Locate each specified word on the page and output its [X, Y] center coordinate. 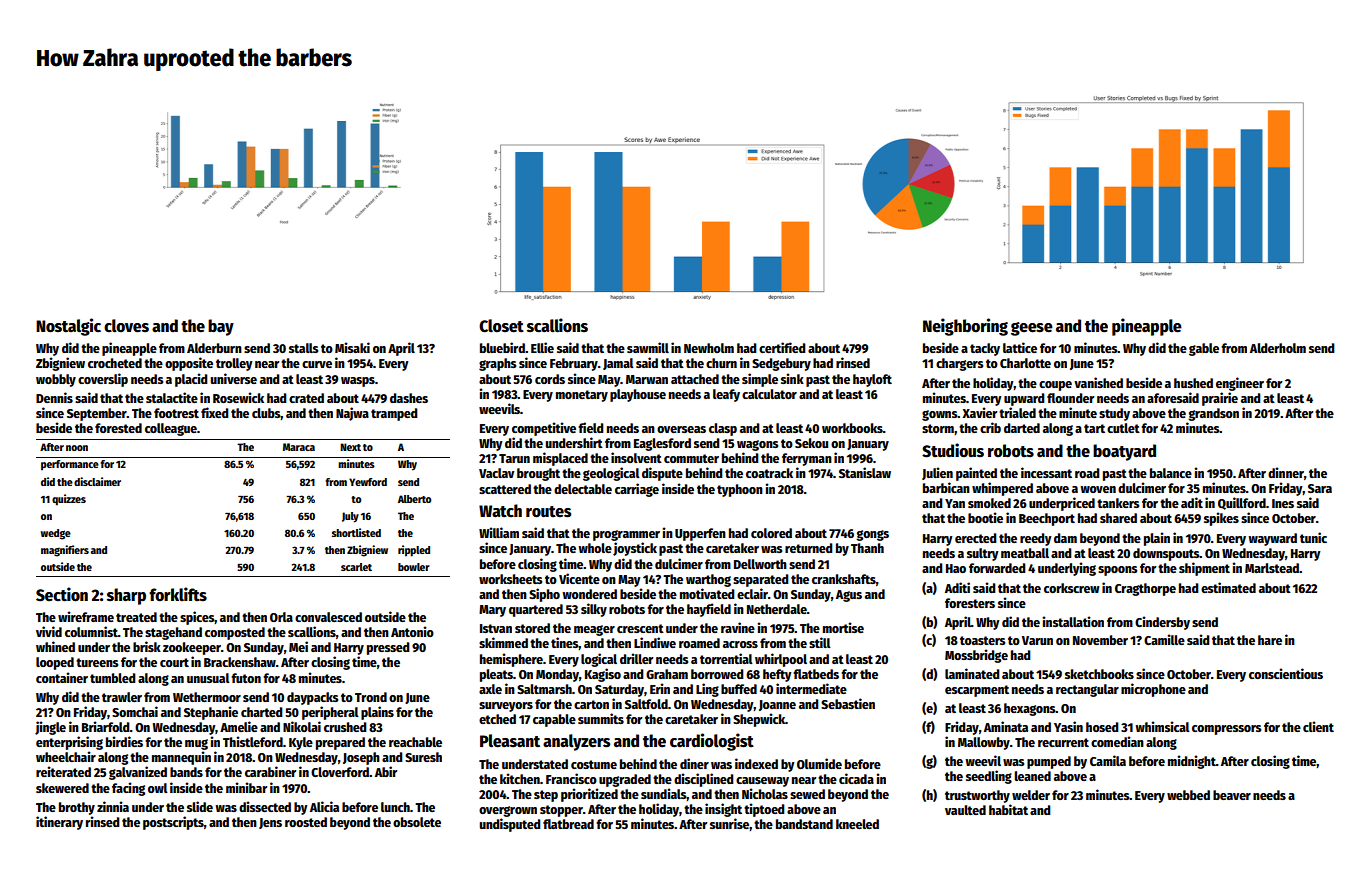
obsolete [417, 822]
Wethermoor [207, 697]
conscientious [1286, 673]
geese [1032, 329]
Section [62, 594]
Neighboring [965, 327]
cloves [126, 326]
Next [350, 447]
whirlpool [781, 660]
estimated [1228, 587]
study [1114, 414]
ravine [738, 627]
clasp [723, 429]
